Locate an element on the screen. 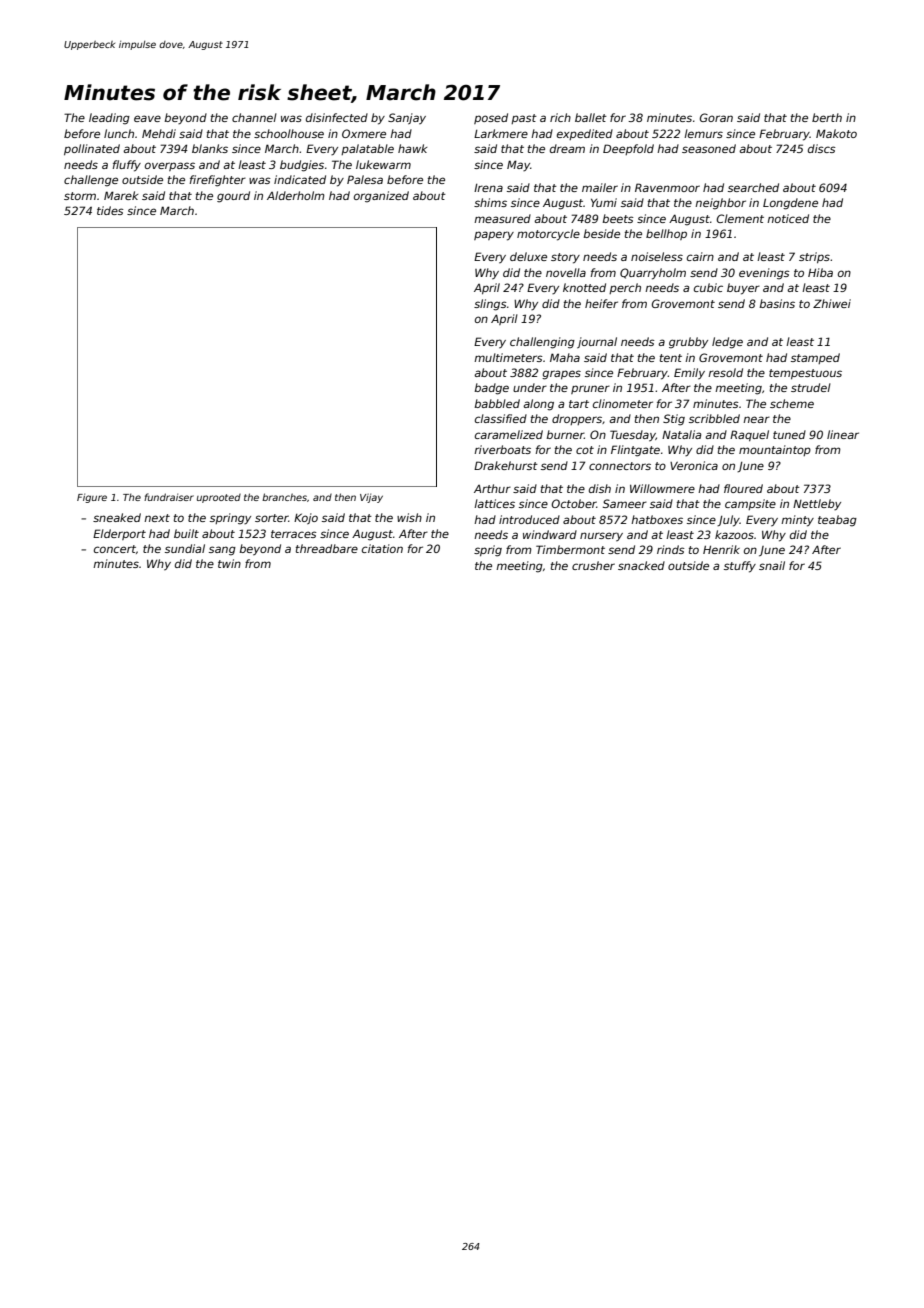 This screenshot has height=1308, width=924. bellhop is located at coordinates (666, 234).
